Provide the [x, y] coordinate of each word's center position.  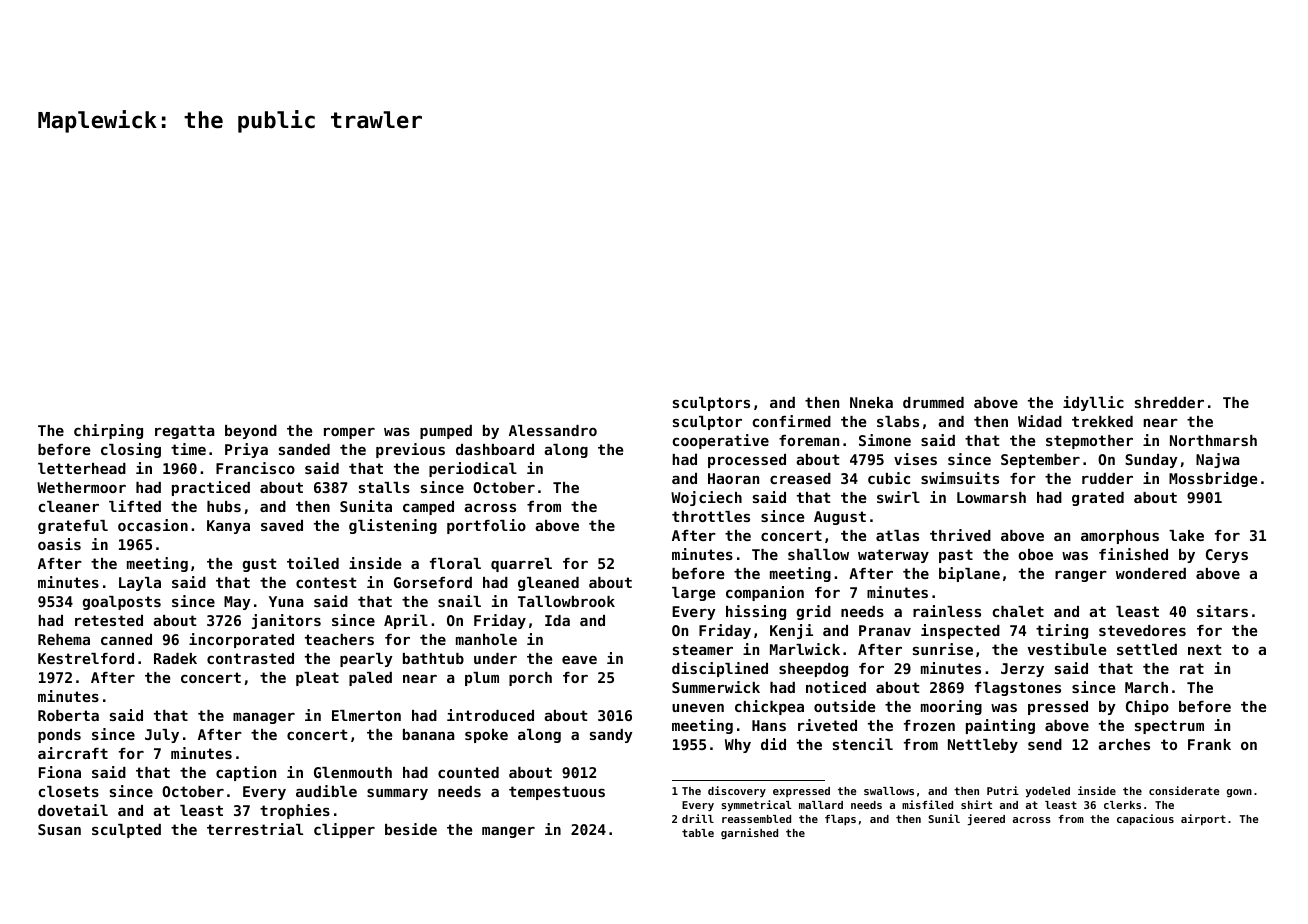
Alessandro [553, 430]
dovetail [73, 810]
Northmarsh [1213, 440]
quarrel [521, 565]
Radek [175, 658]
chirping [108, 431]
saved [282, 525]
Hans [769, 725]
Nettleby [983, 746]
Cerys [1227, 556]
